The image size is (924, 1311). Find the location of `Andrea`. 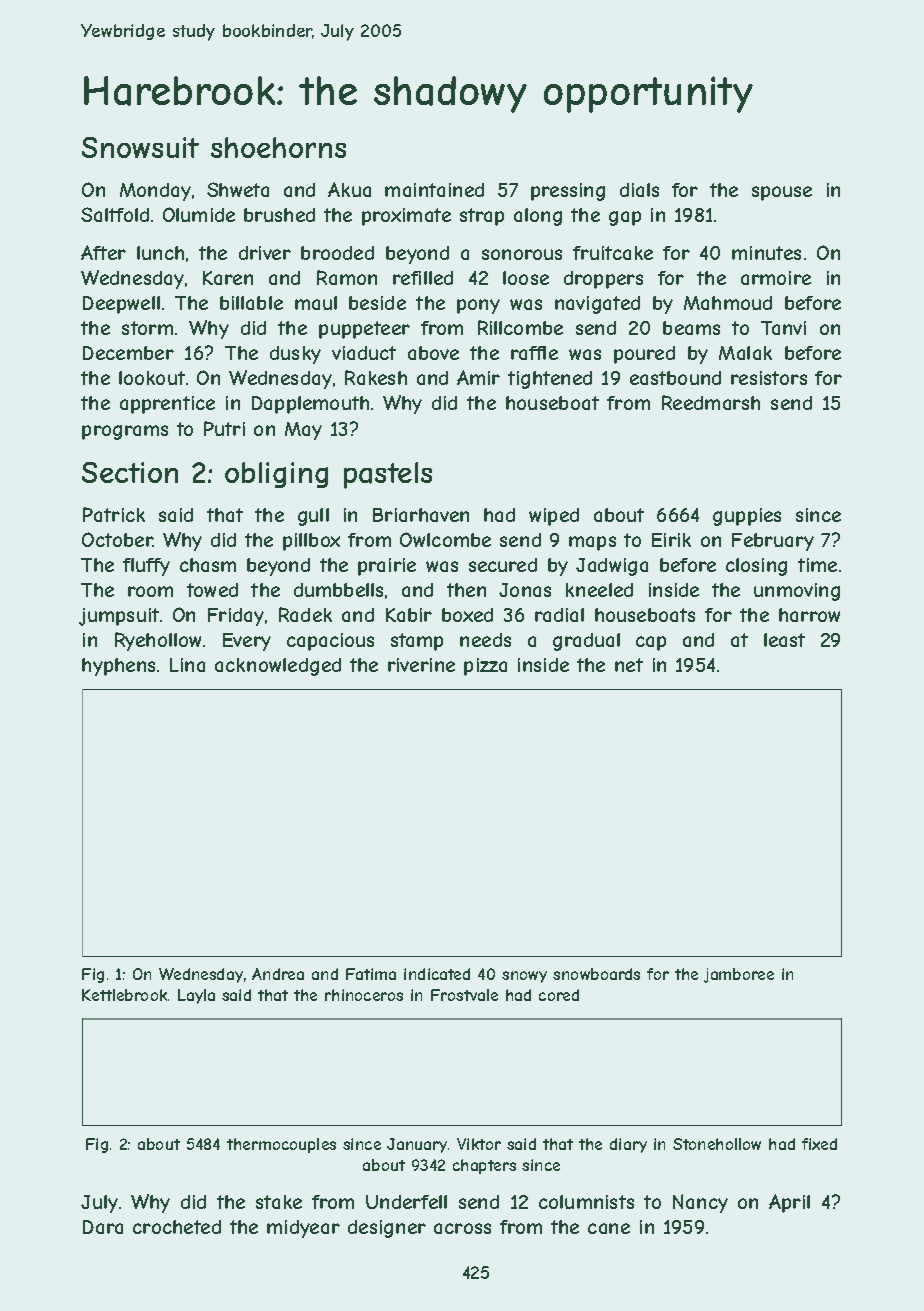

Andrea is located at coordinates (278, 974).
